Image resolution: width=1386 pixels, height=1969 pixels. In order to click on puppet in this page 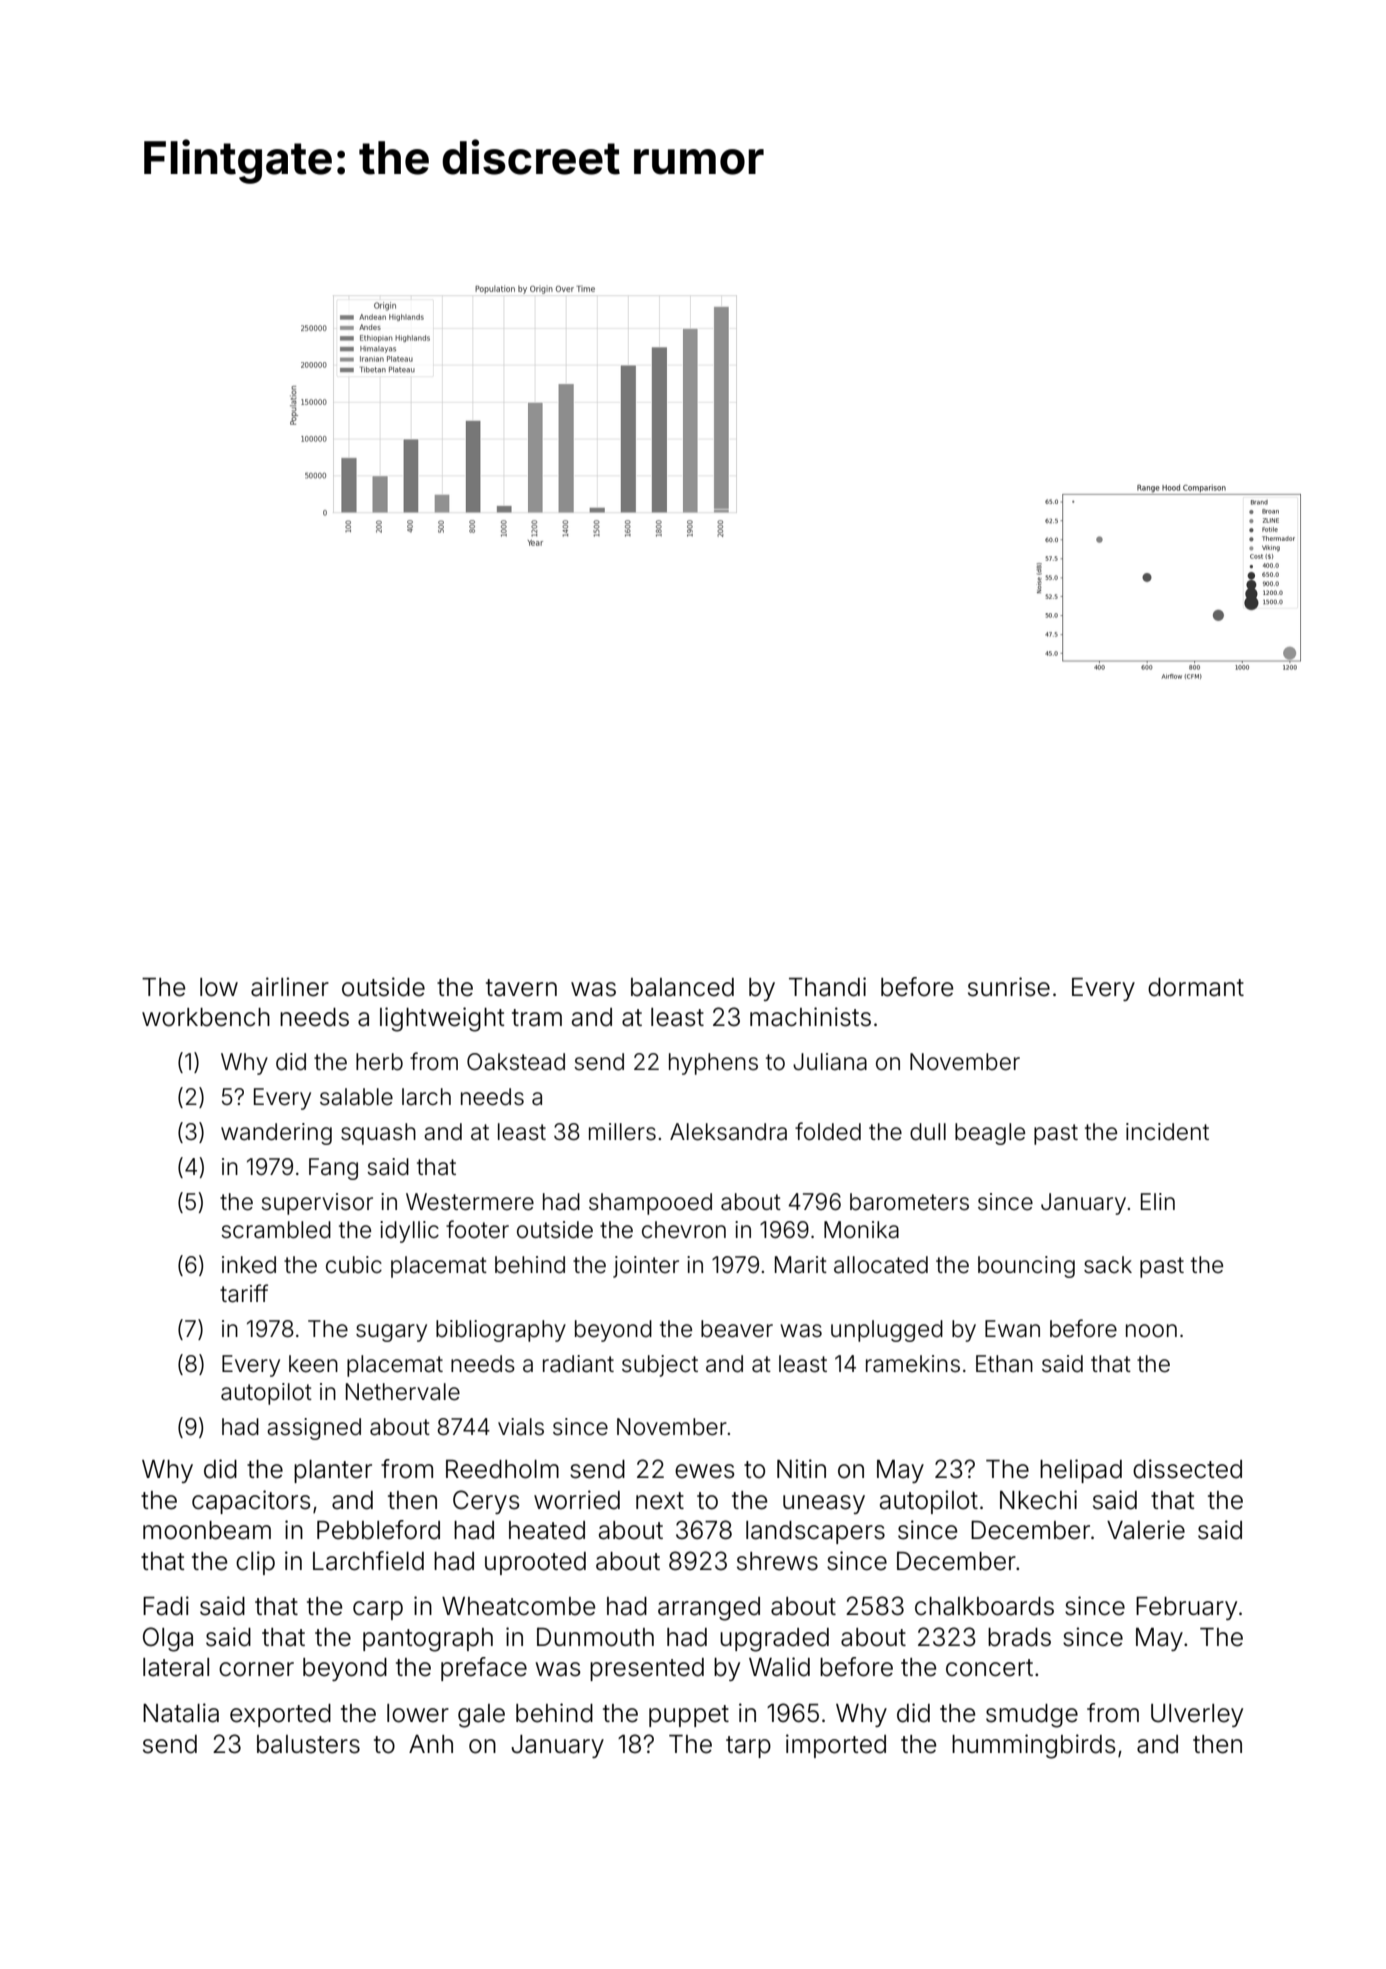, I will do `click(689, 1716)`.
